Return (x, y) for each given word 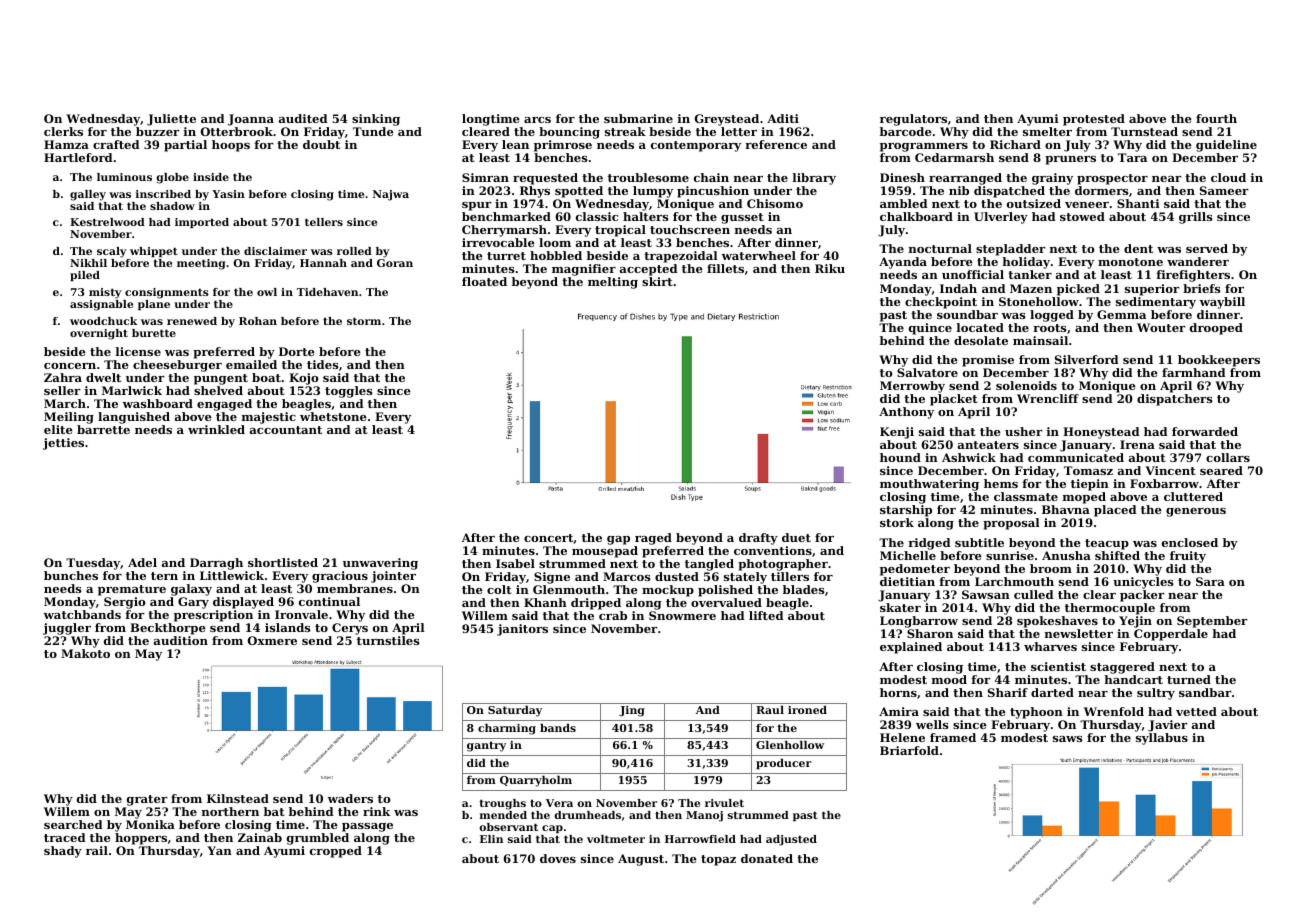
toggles (349, 392)
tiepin (1090, 485)
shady (63, 852)
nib (959, 190)
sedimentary (1156, 303)
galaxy (191, 590)
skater (900, 607)
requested (545, 179)
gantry (486, 746)
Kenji (897, 433)
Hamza (66, 144)
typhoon (1036, 713)
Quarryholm (536, 781)
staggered (1122, 668)
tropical (620, 231)
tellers (324, 222)
